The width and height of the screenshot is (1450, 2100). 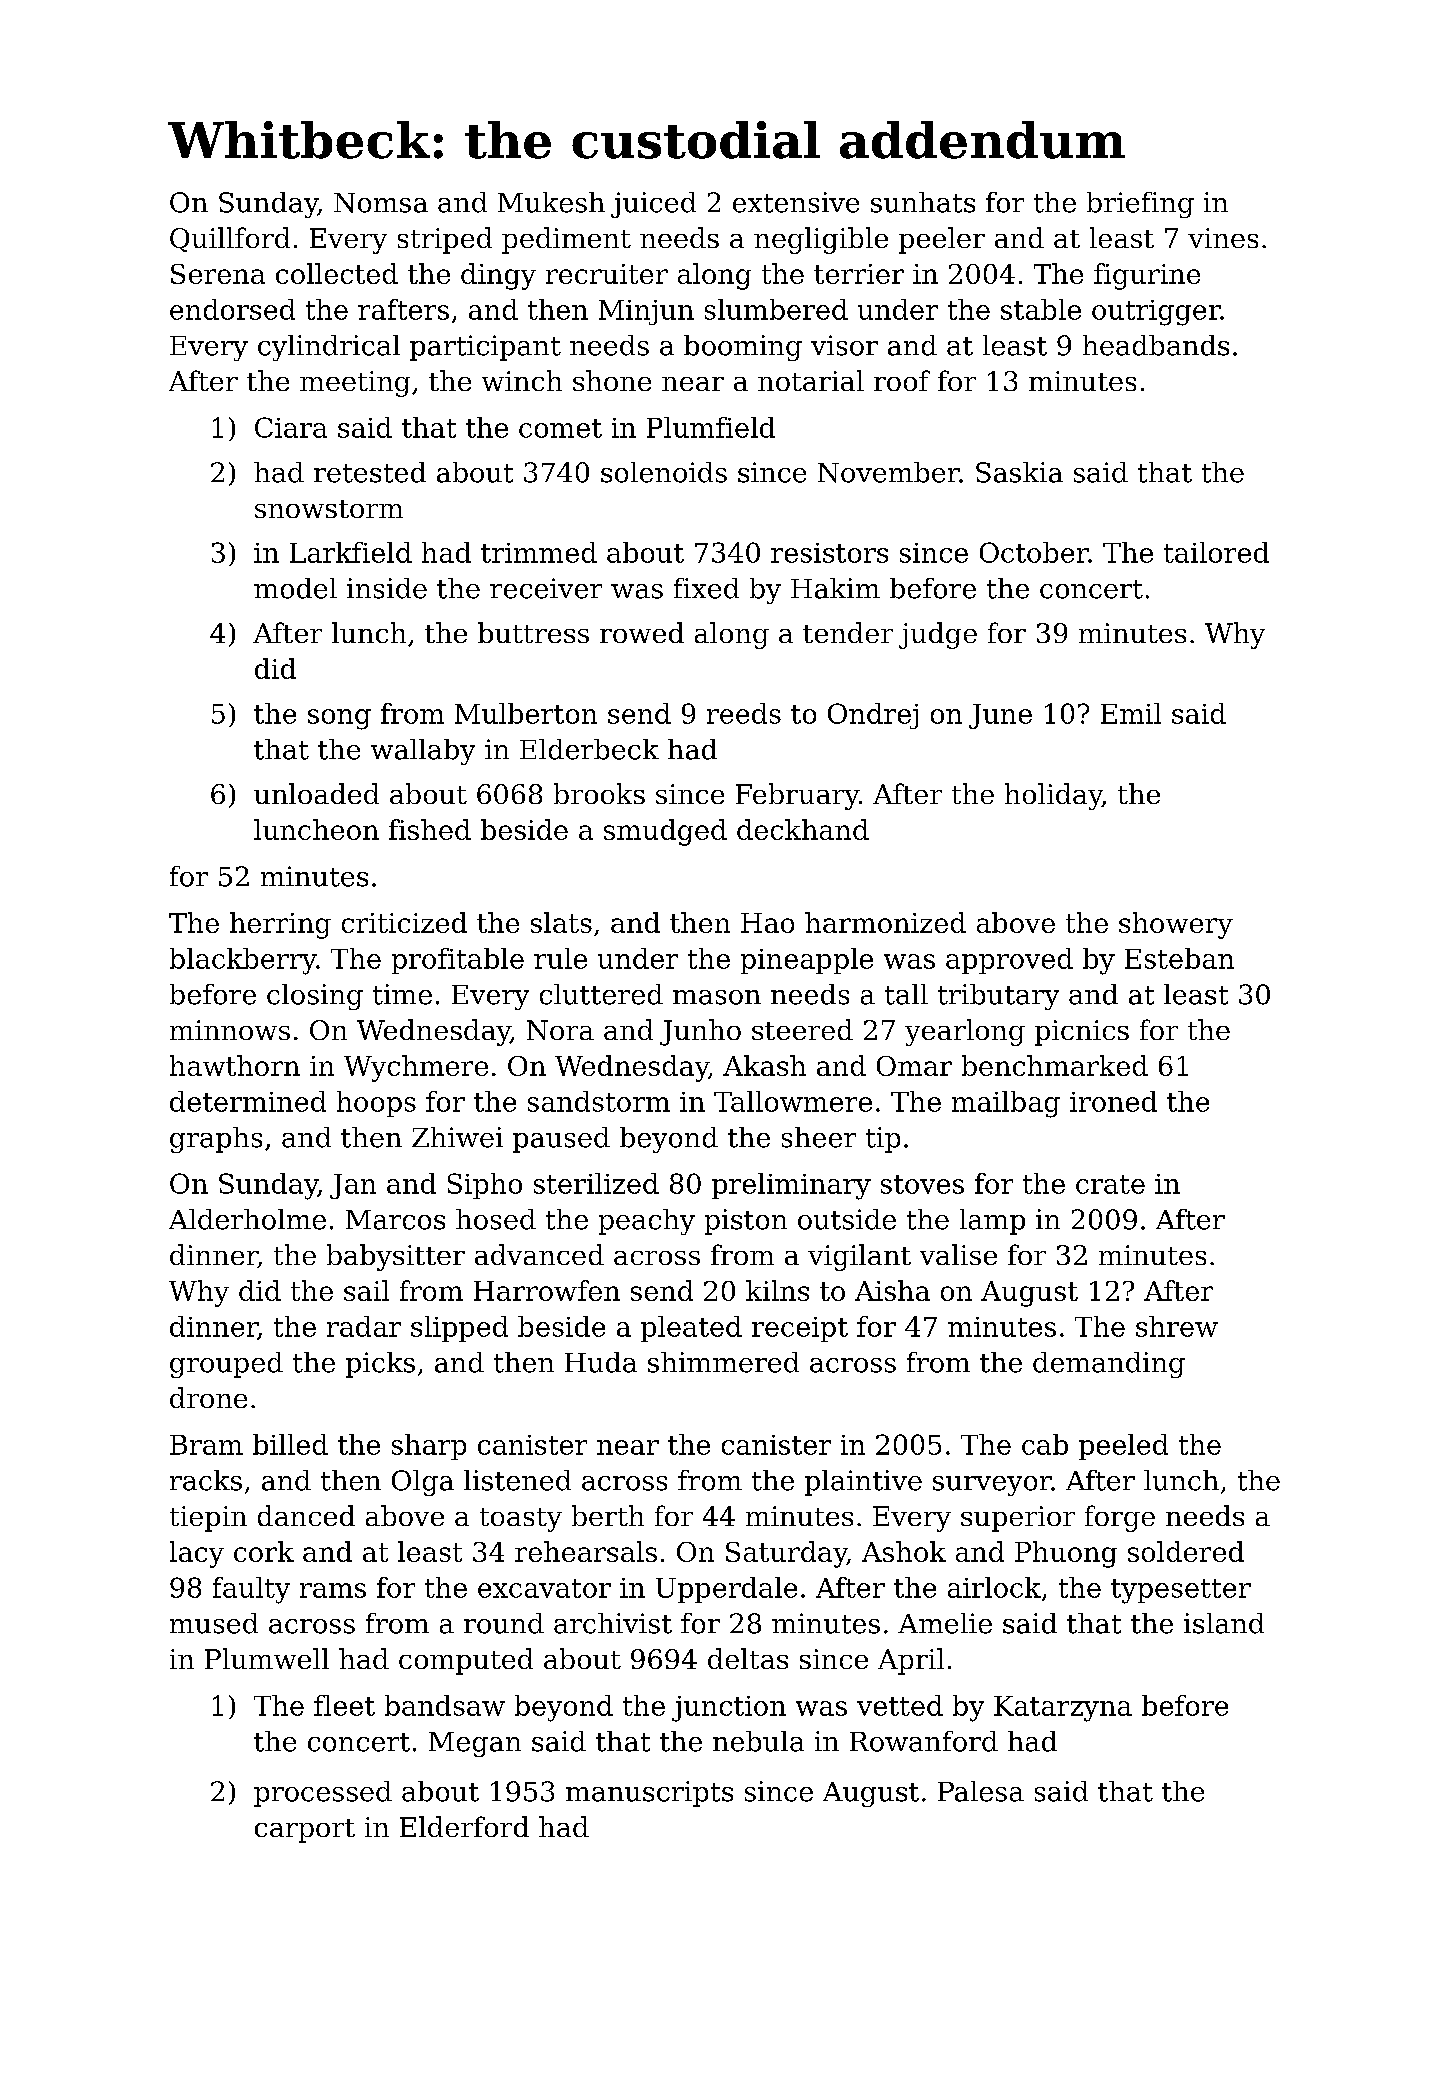 I want to click on tailored, so click(x=1216, y=552).
